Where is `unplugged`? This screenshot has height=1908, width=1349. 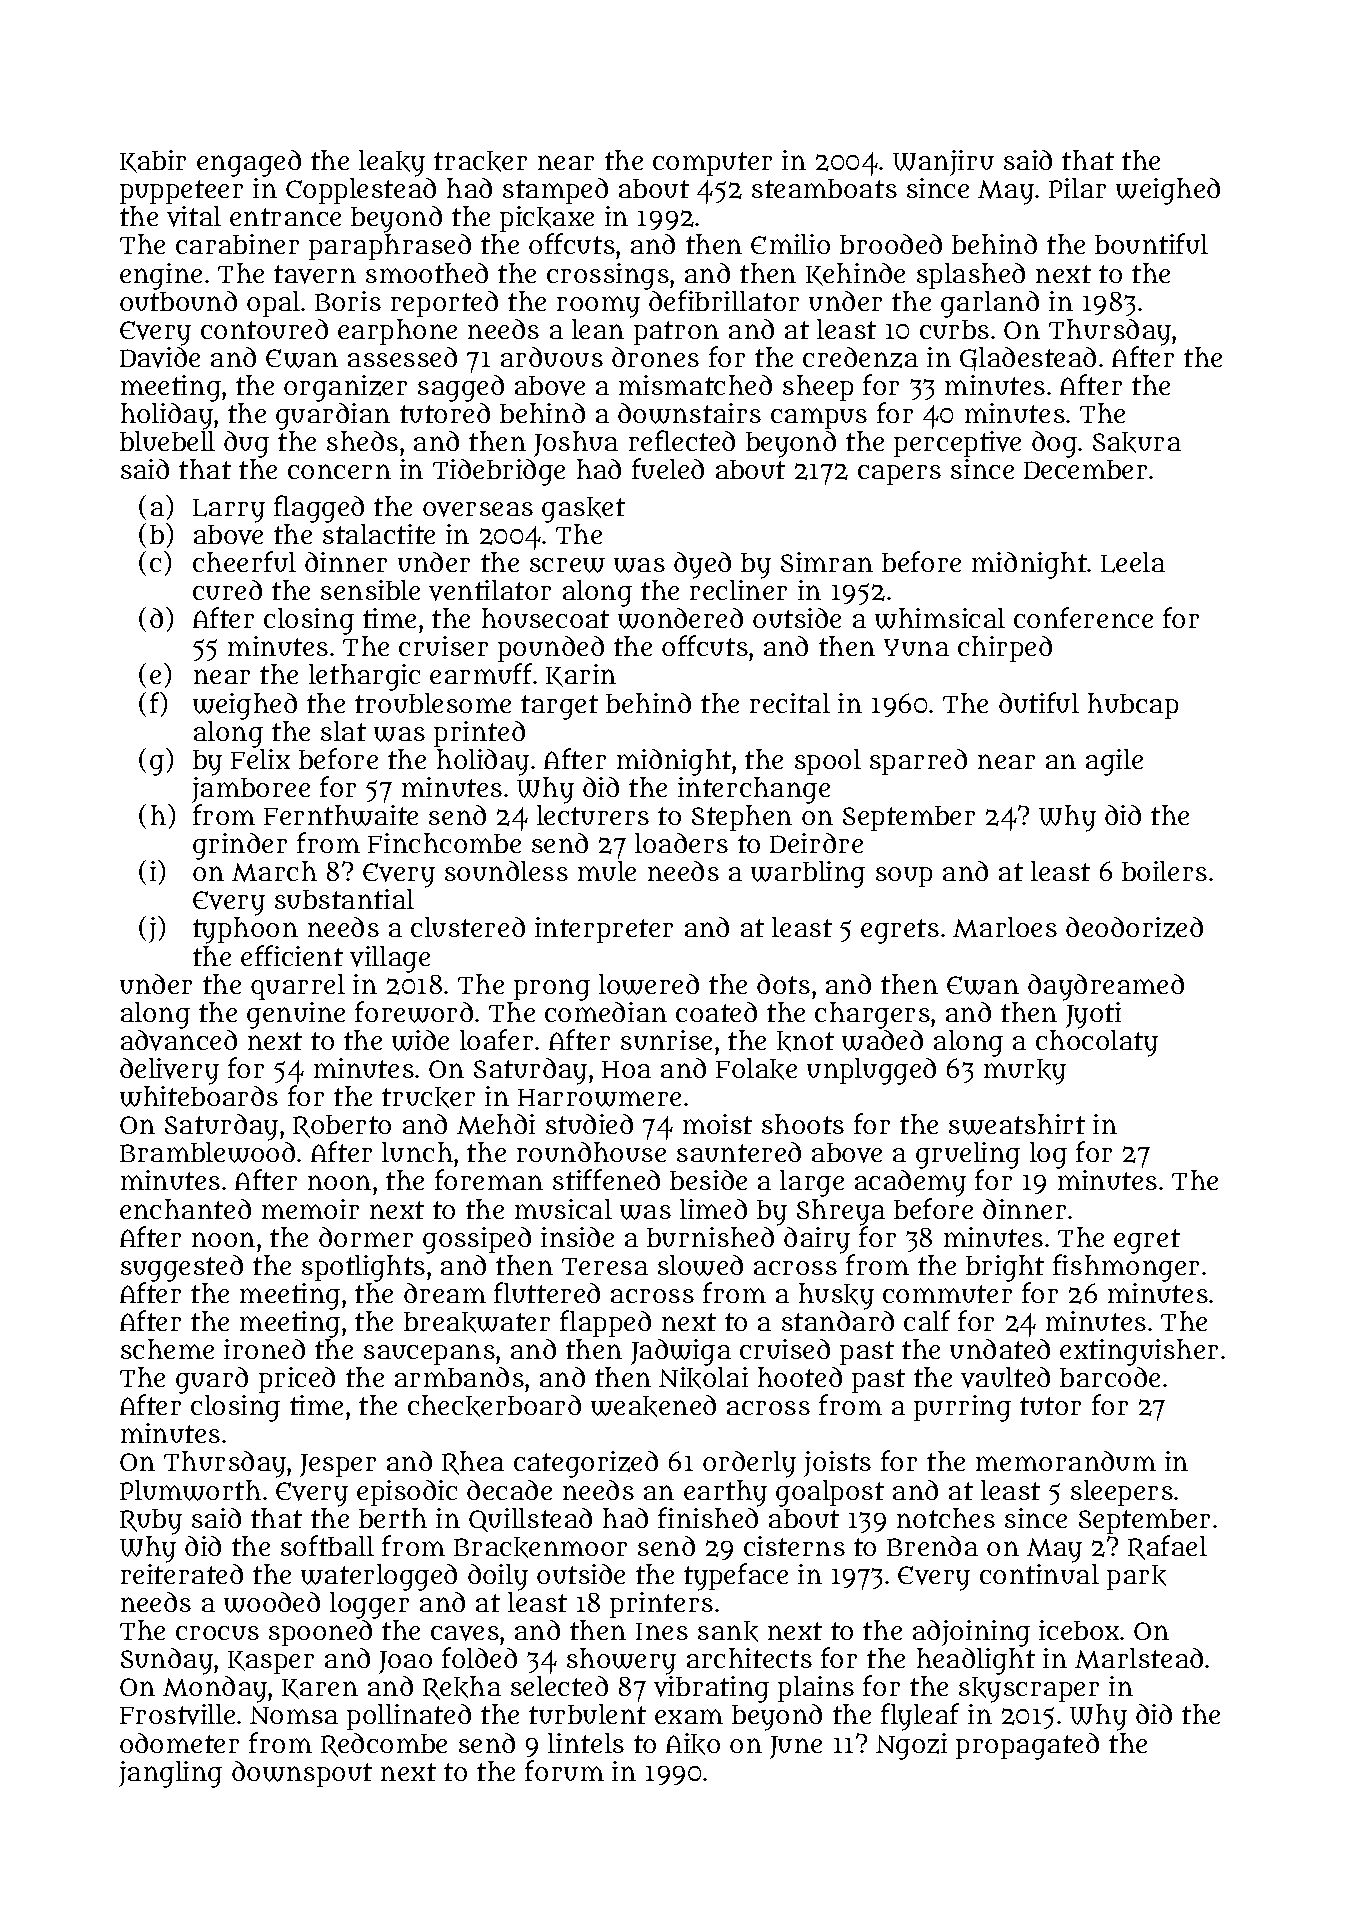 unplugged is located at coordinates (871, 1071).
